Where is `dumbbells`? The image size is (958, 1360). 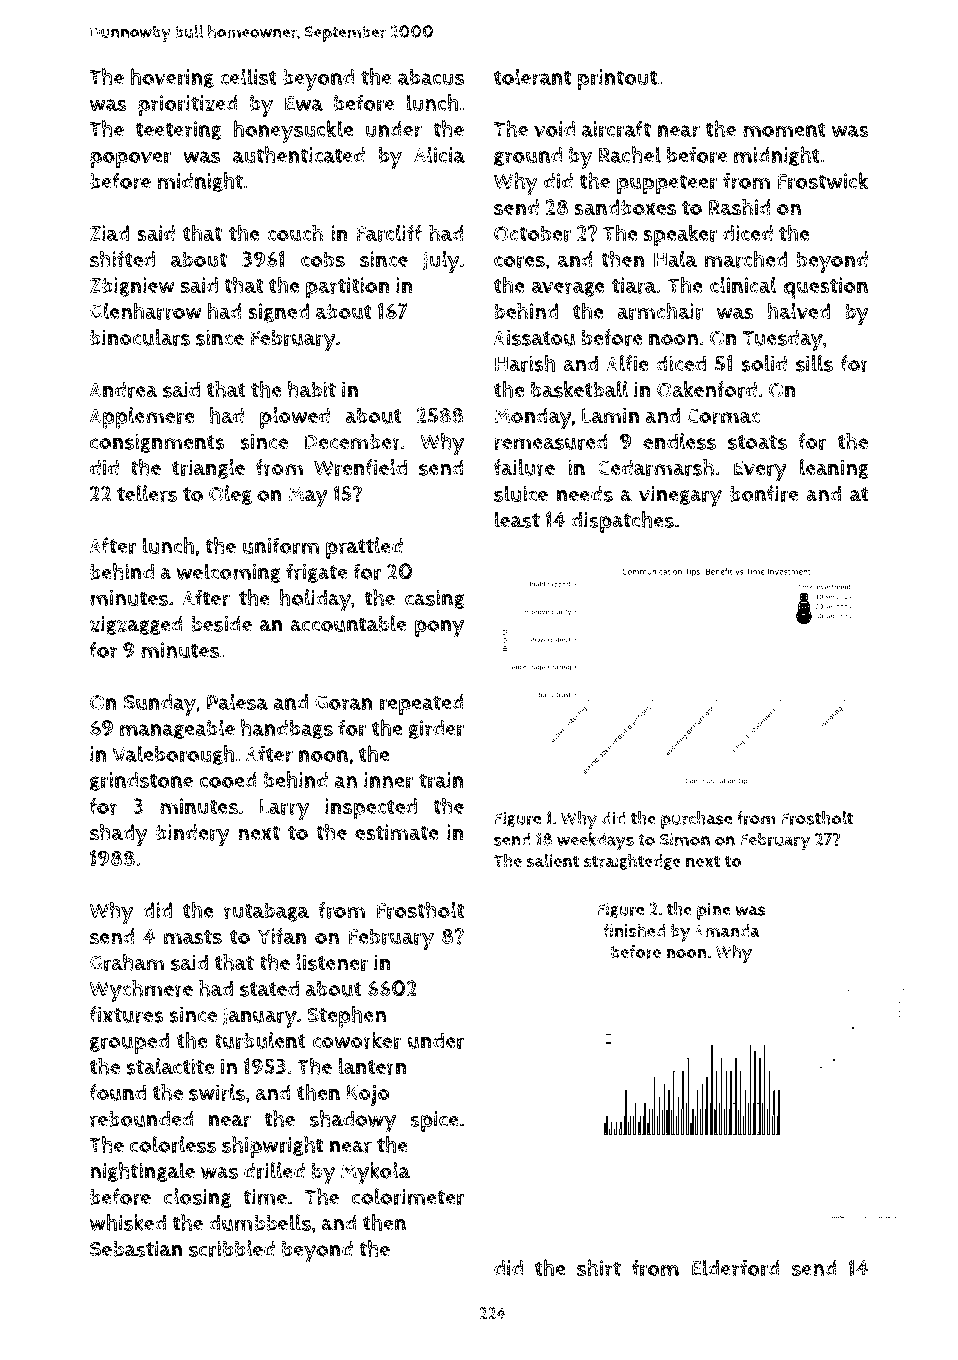 dumbbells is located at coordinates (260, 1222).
